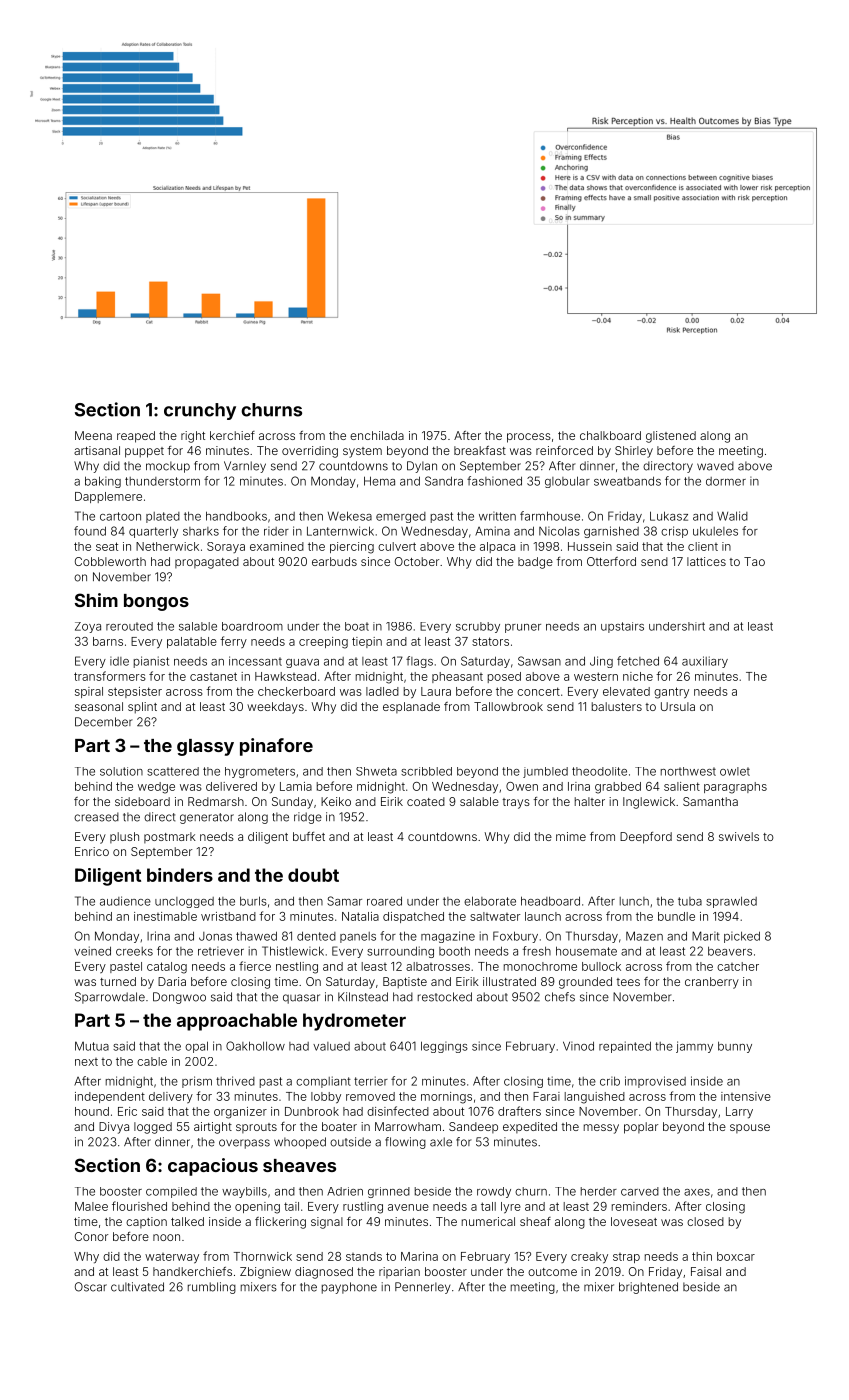  Describe the element at coordinates (705, 662) in the image. I see `auxiliary` at that location.
